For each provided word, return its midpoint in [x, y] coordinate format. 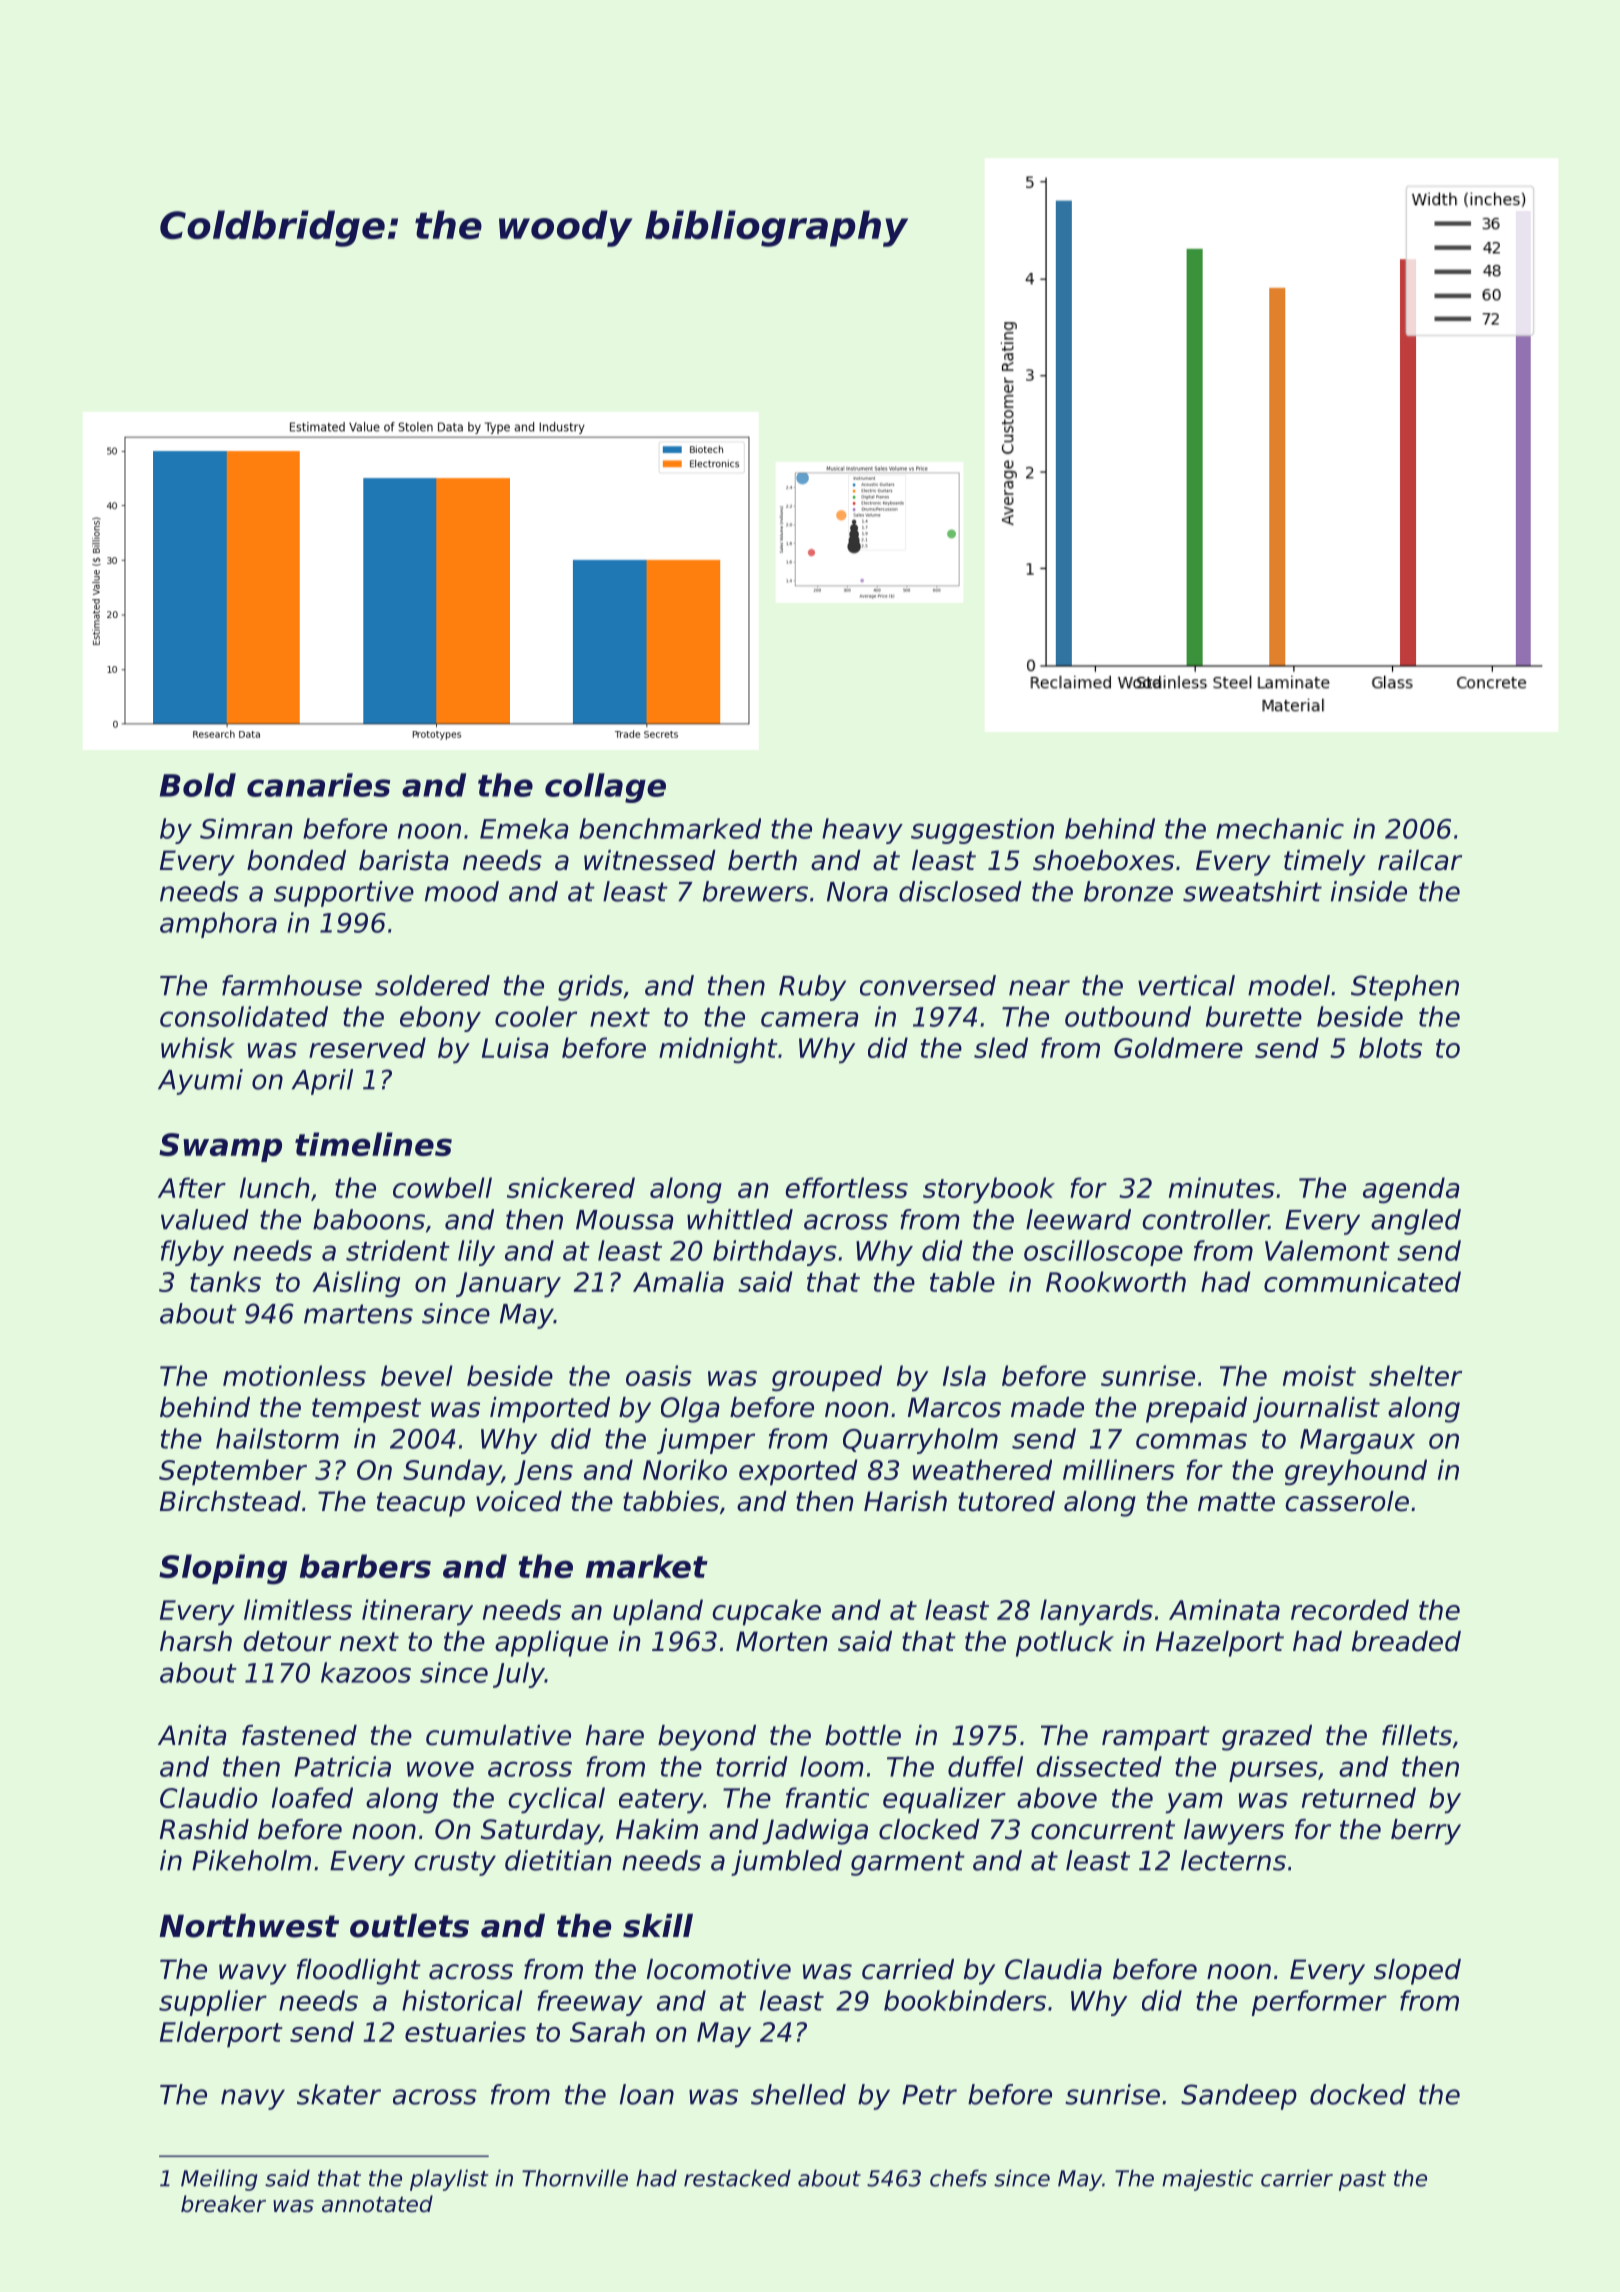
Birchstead [230, 1501]
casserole [1347, 1501]
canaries [318, 785]
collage [605, 788]
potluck [1065, 1644]
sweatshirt [1252, 891]
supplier [213, 2003]
